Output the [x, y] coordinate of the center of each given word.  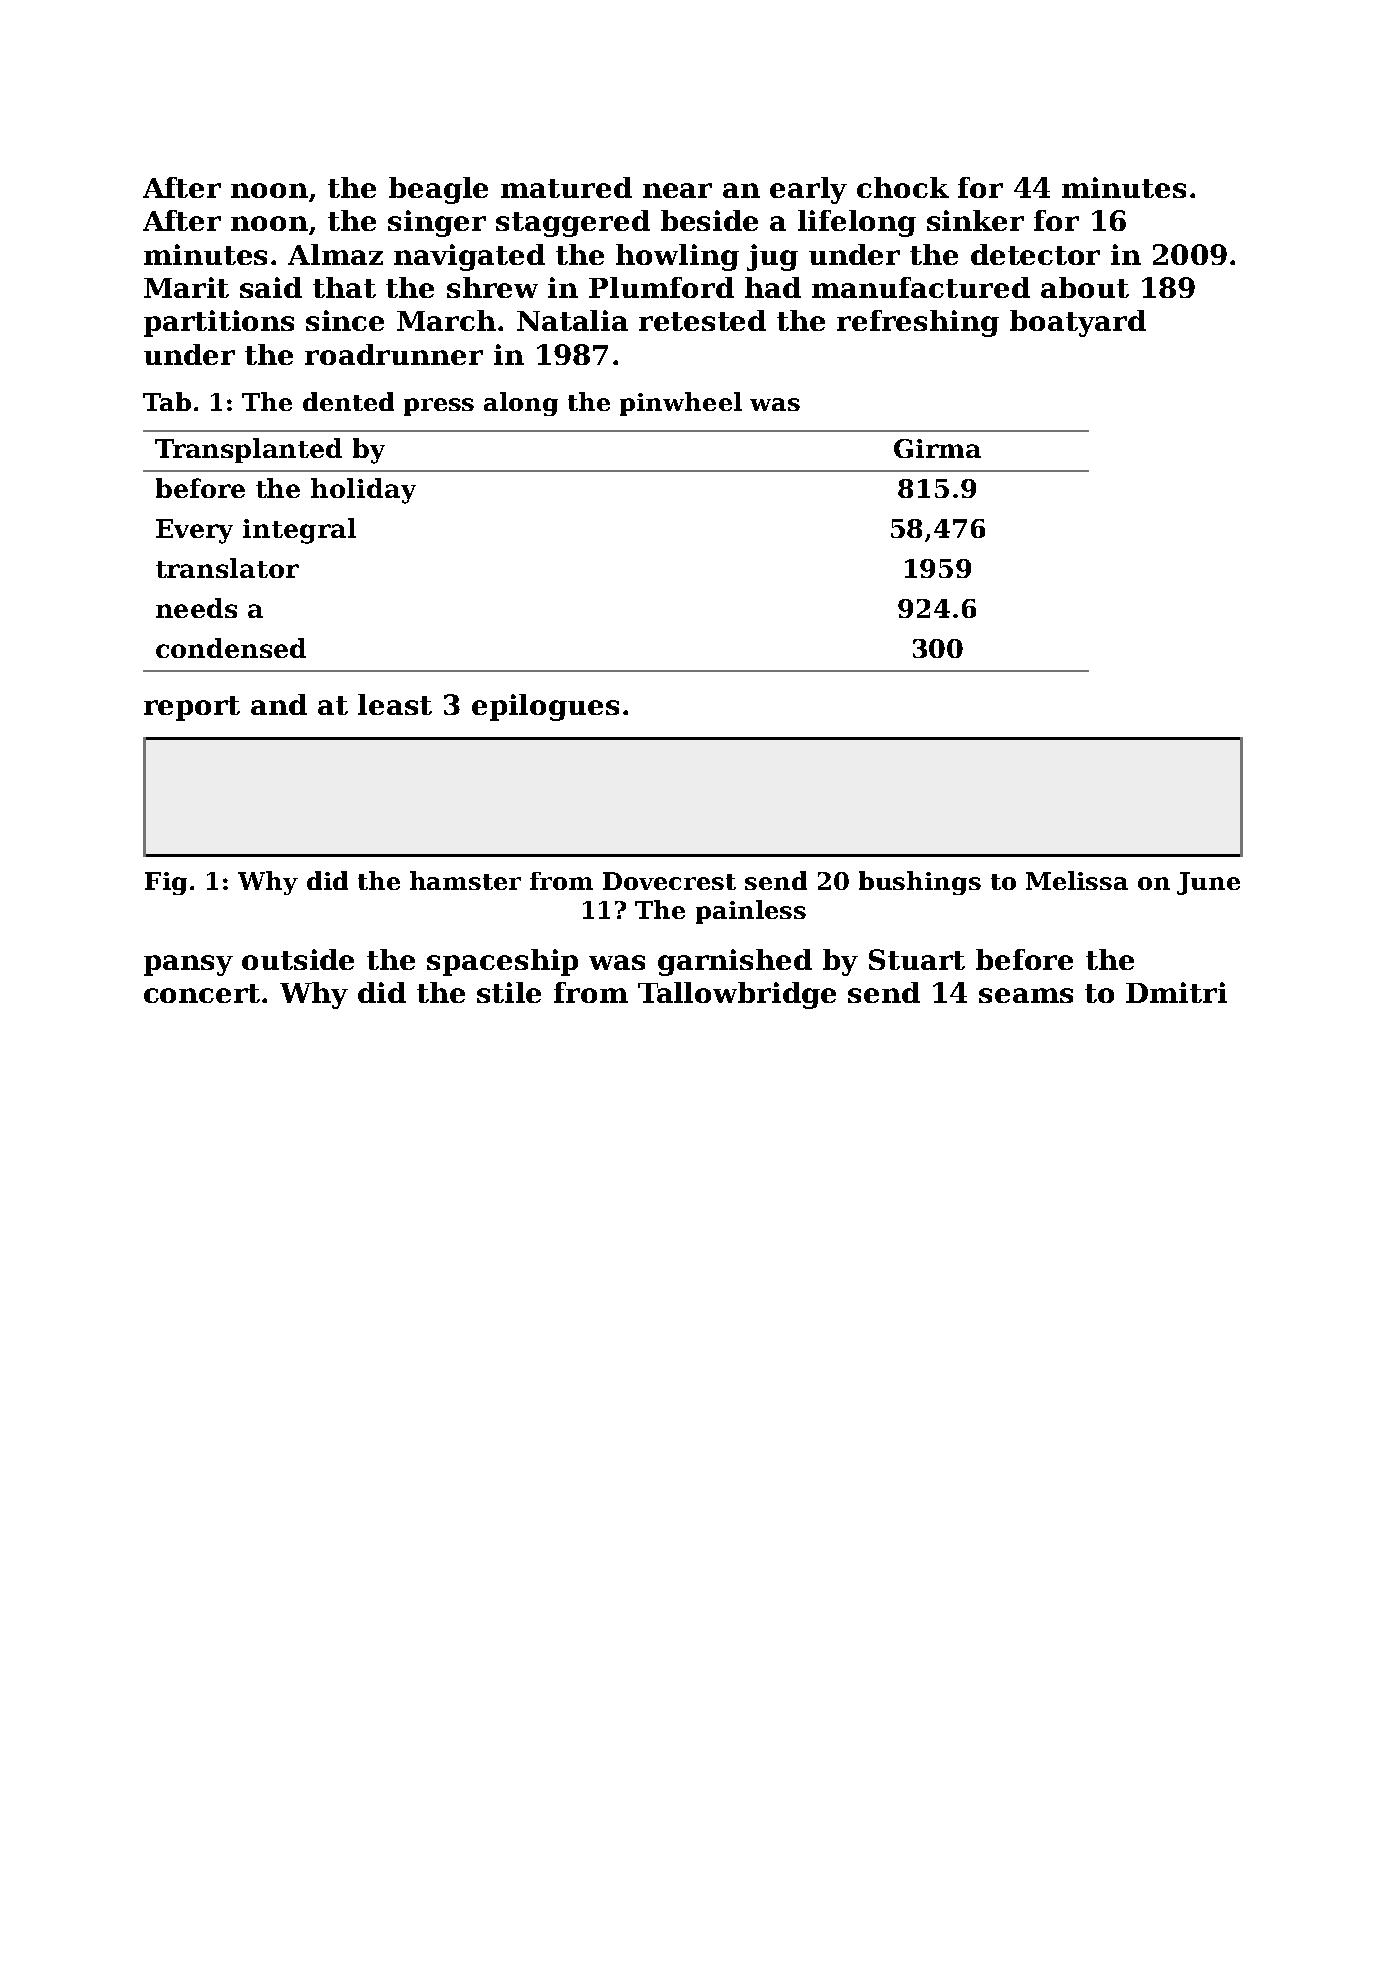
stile [509, 992]
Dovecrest [669, 881]
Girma [937, 448]
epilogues [545, 707]
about [1085, 287]
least [395, 704]
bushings [920, 883]
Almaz [335, 254]
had [773, 287]
